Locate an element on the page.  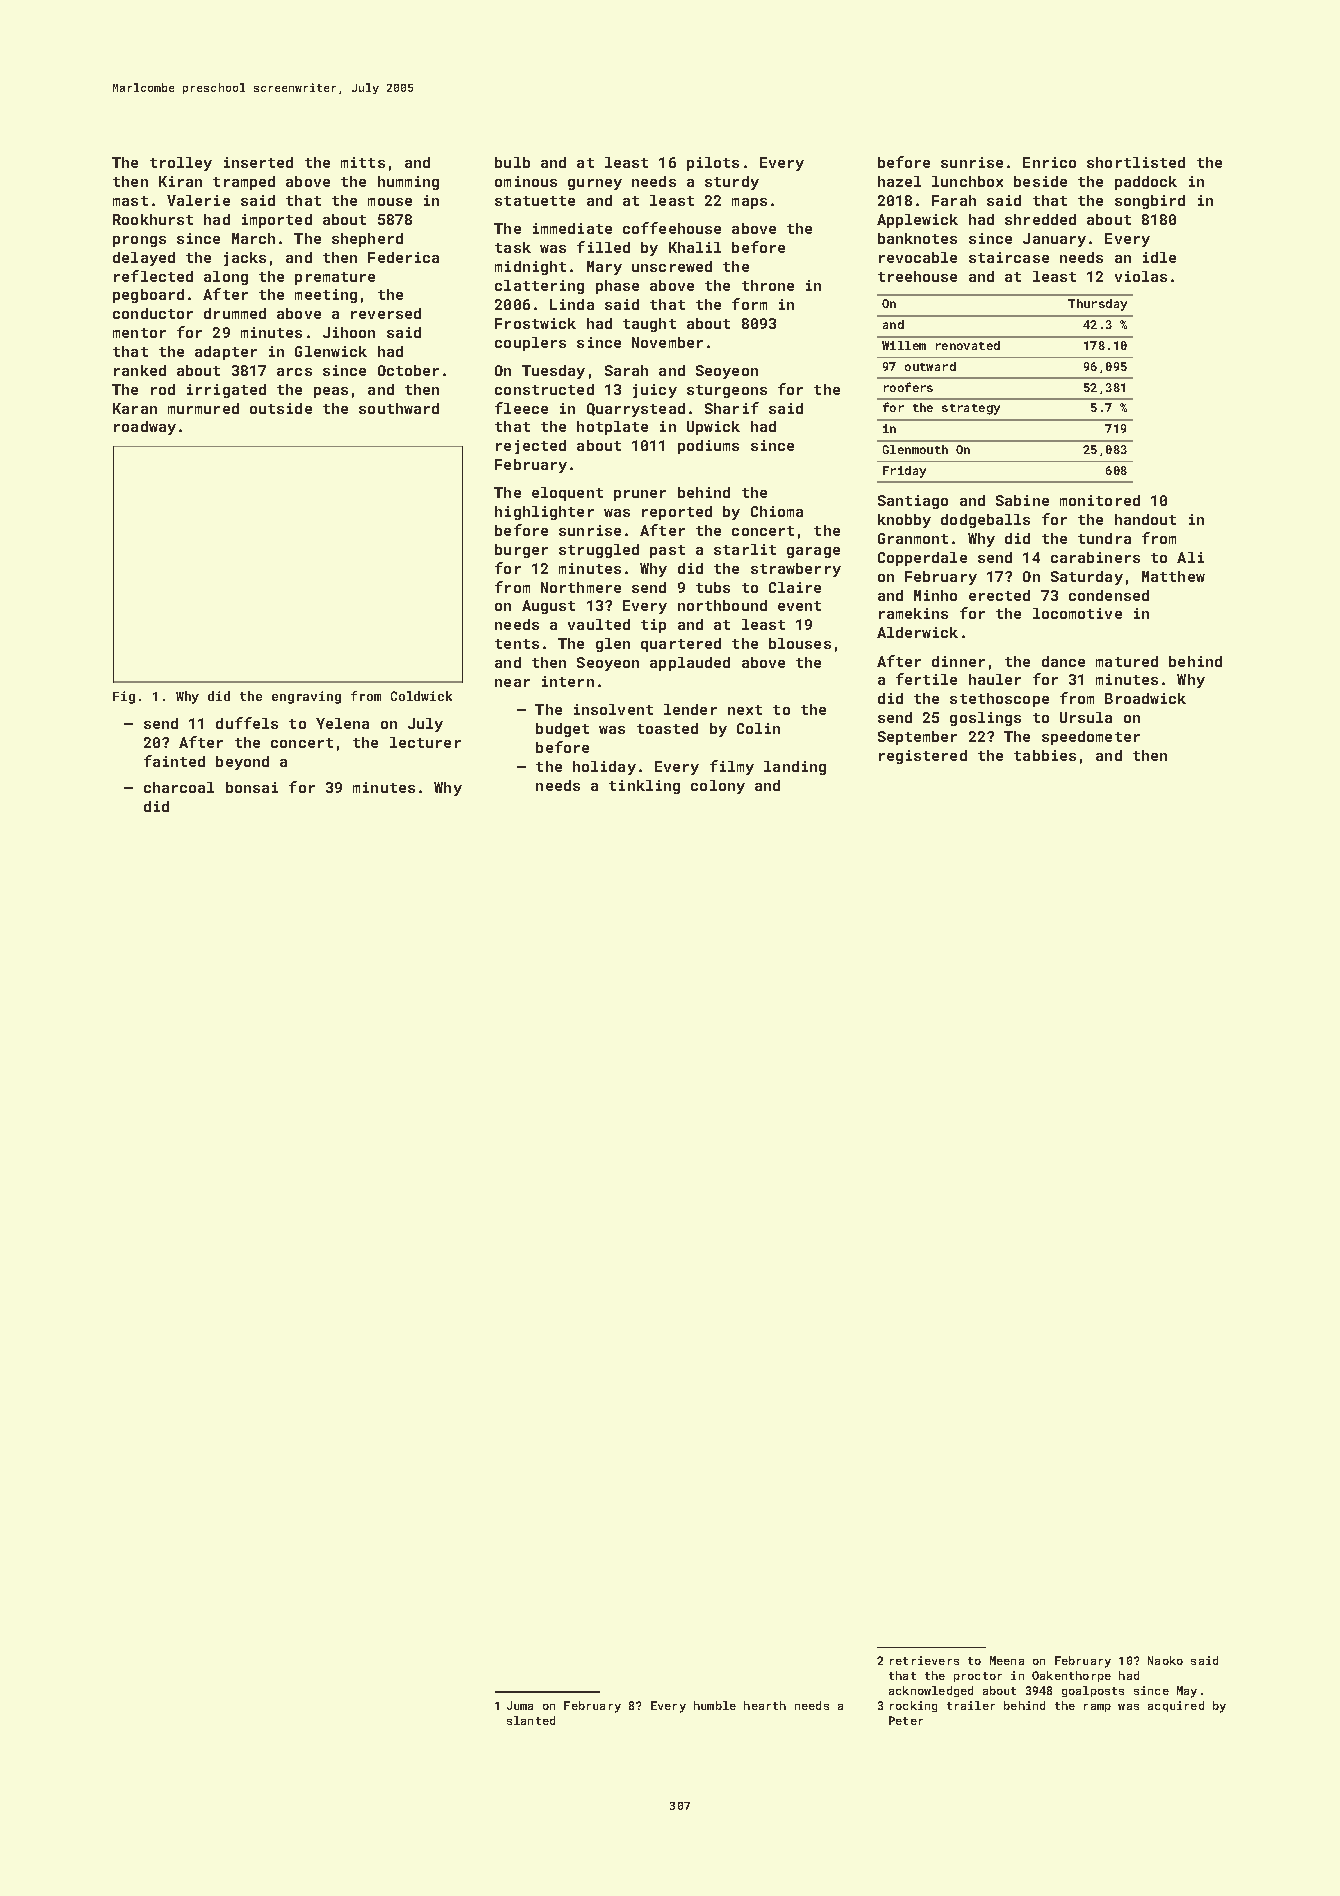
handout is located at coordinates (1145, 519).
